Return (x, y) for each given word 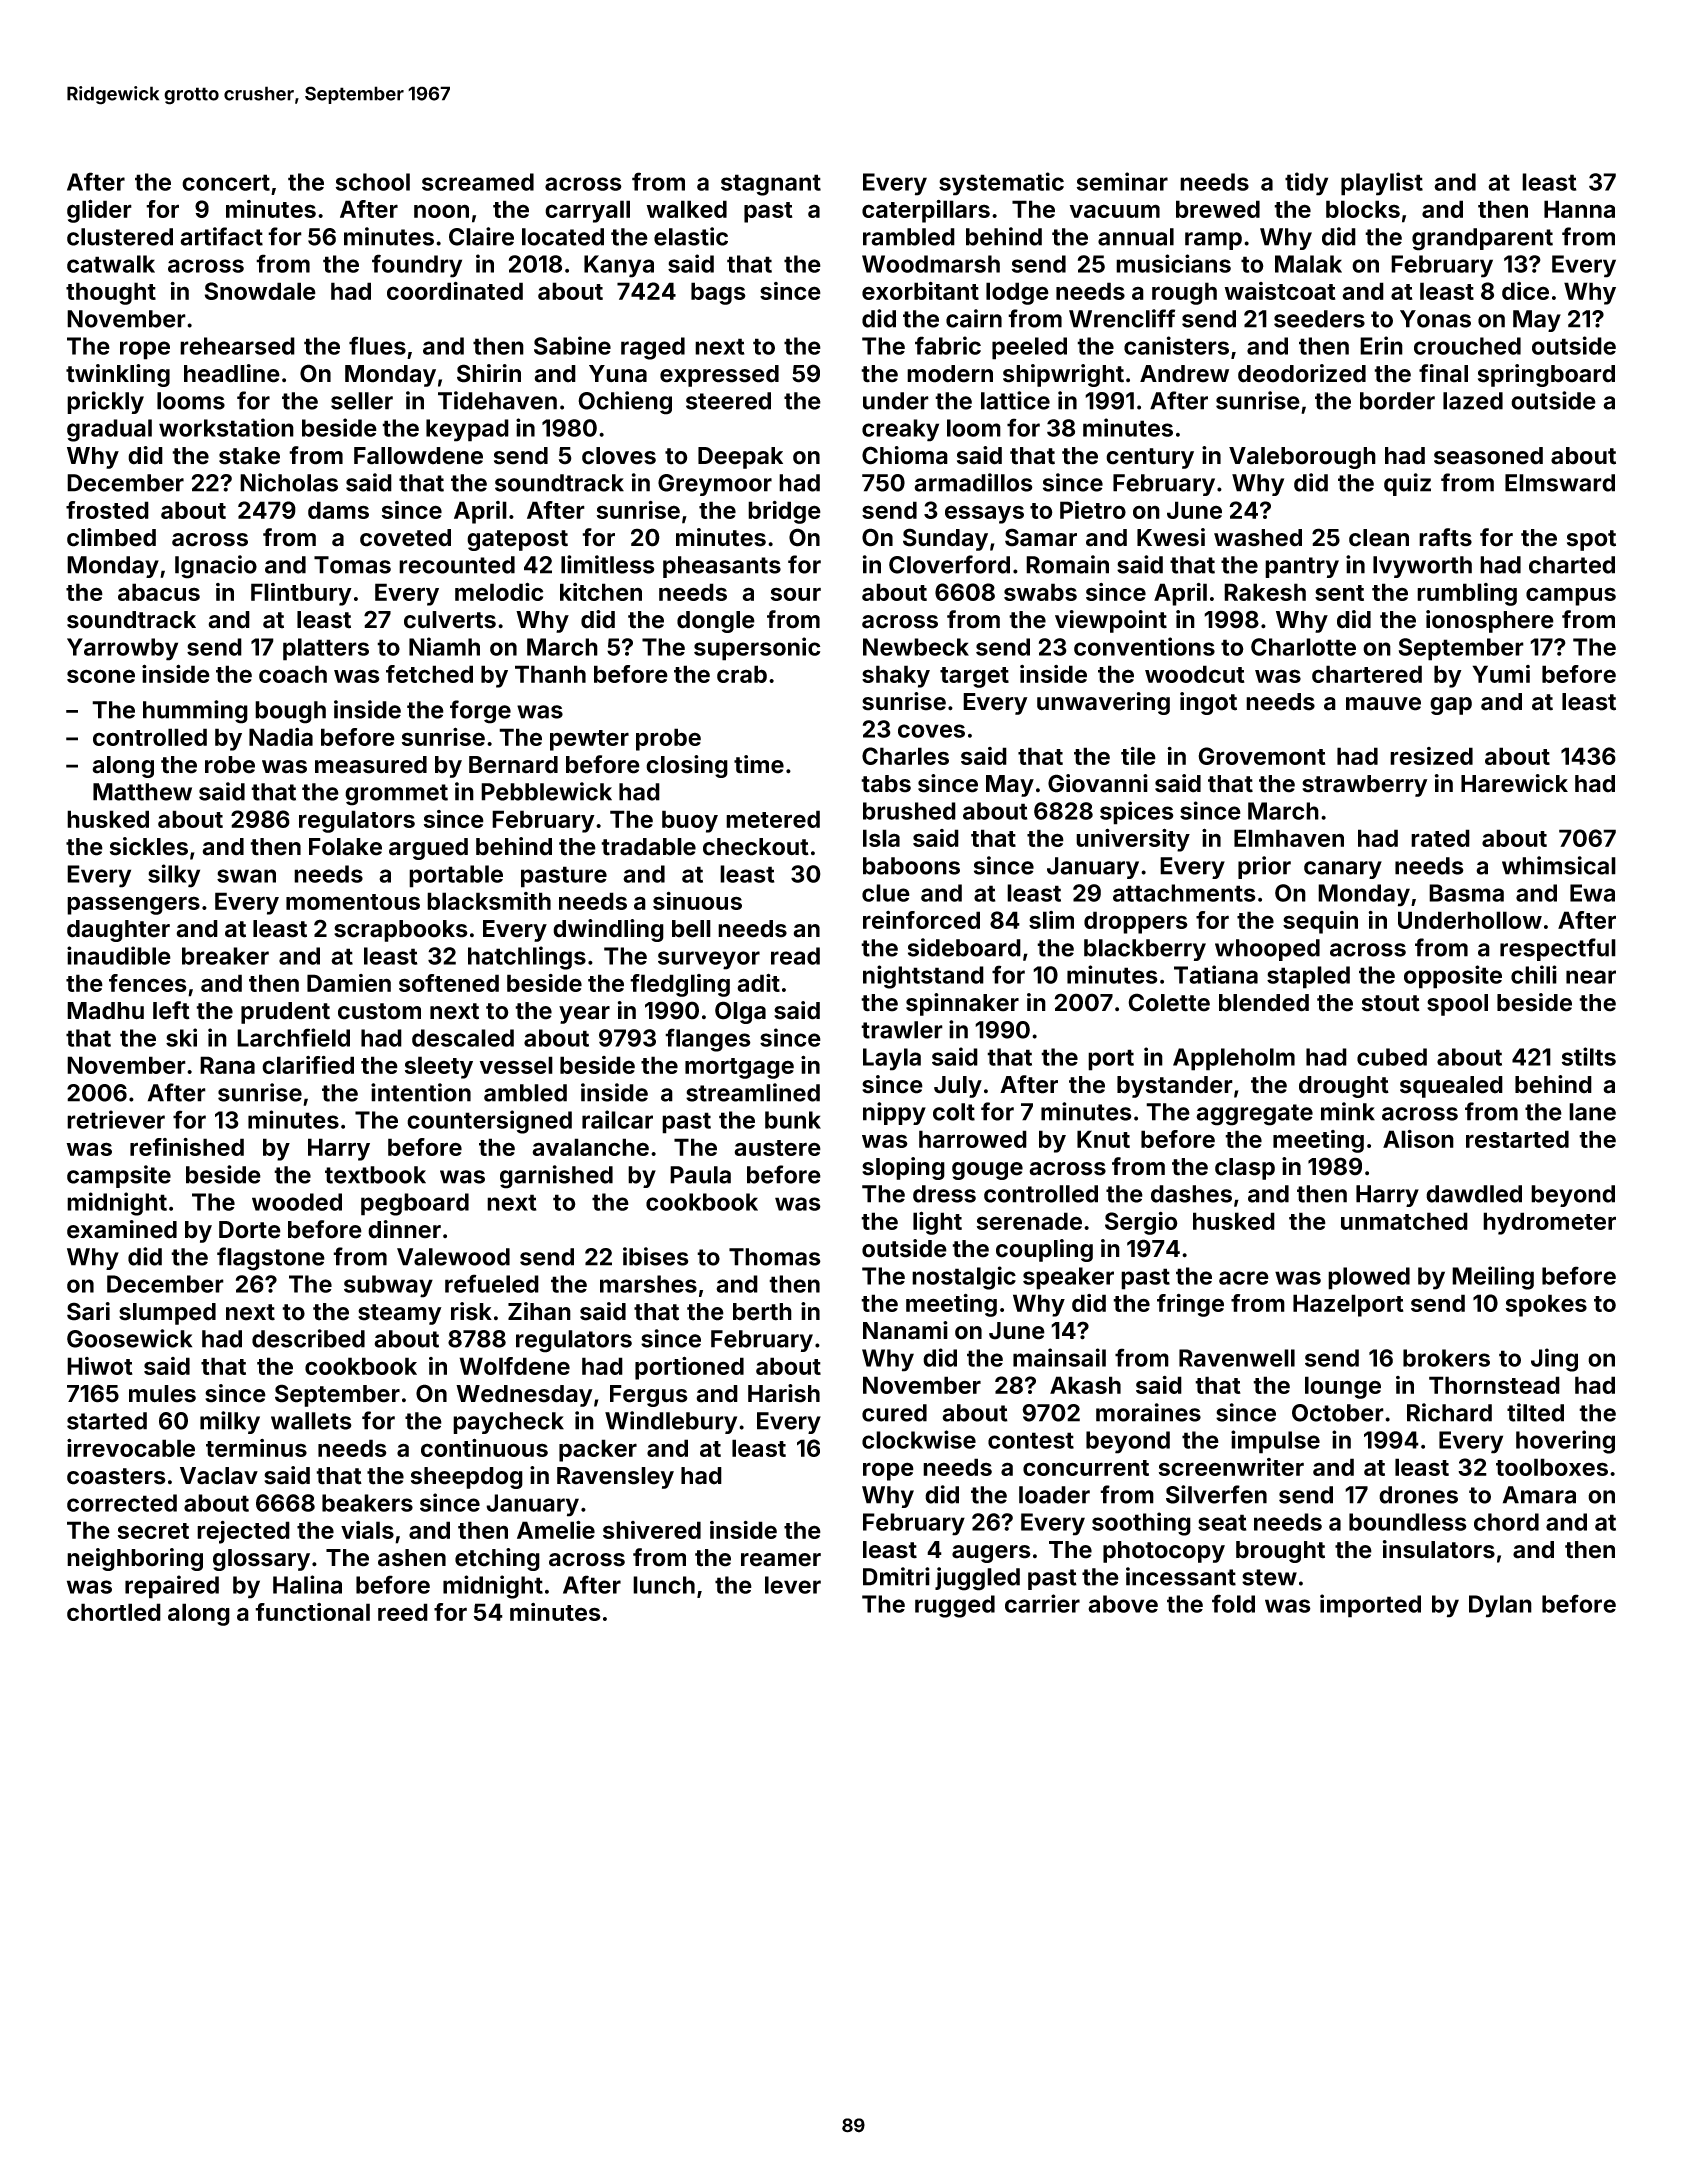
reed (403, 1612)
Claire (481, 236)
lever (793, 1585)
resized (1431, 756)
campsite (119, 1176)
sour (796, 594)
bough (290, 712)
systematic (1001, 184)
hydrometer (1549, 1223)
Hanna (1579, 209)
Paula (700, 1175)
